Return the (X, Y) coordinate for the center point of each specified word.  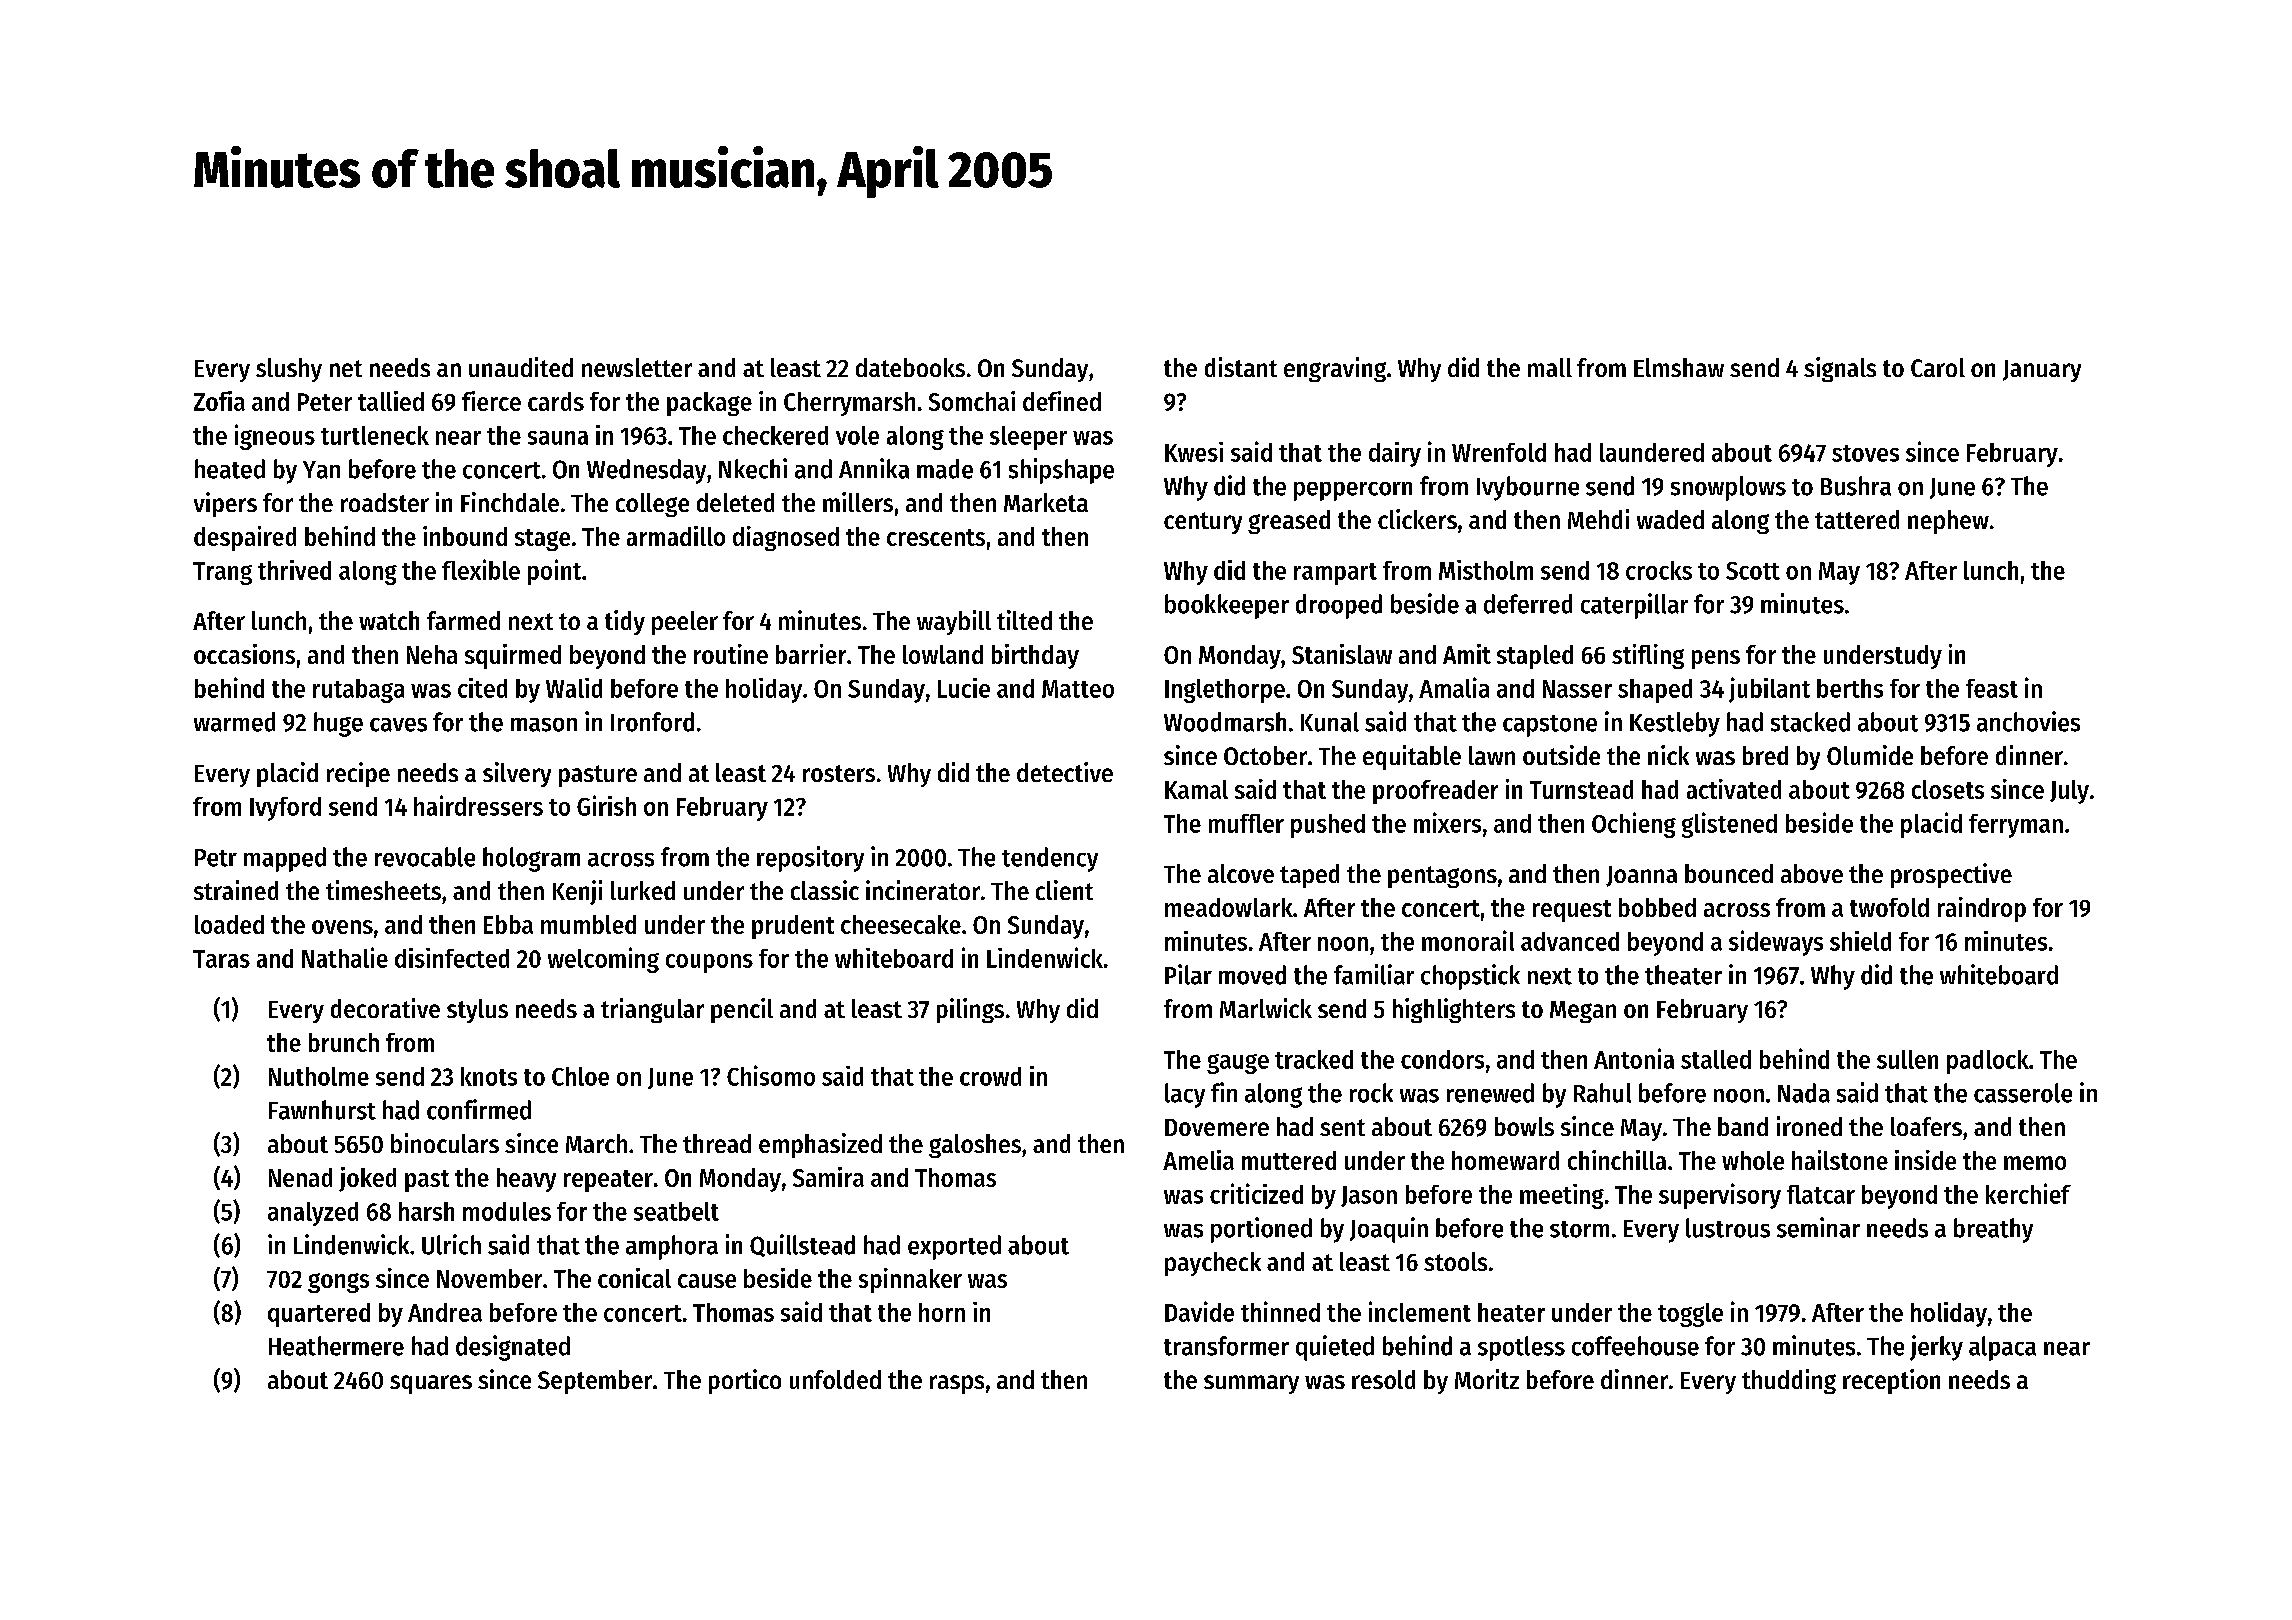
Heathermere (336, 1346)
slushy (289, 370)
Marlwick (1266, 1008)
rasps (957, 1384)
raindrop (1982, 909)
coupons (709, 963)
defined (1062, 401)
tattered (1857, 519)
